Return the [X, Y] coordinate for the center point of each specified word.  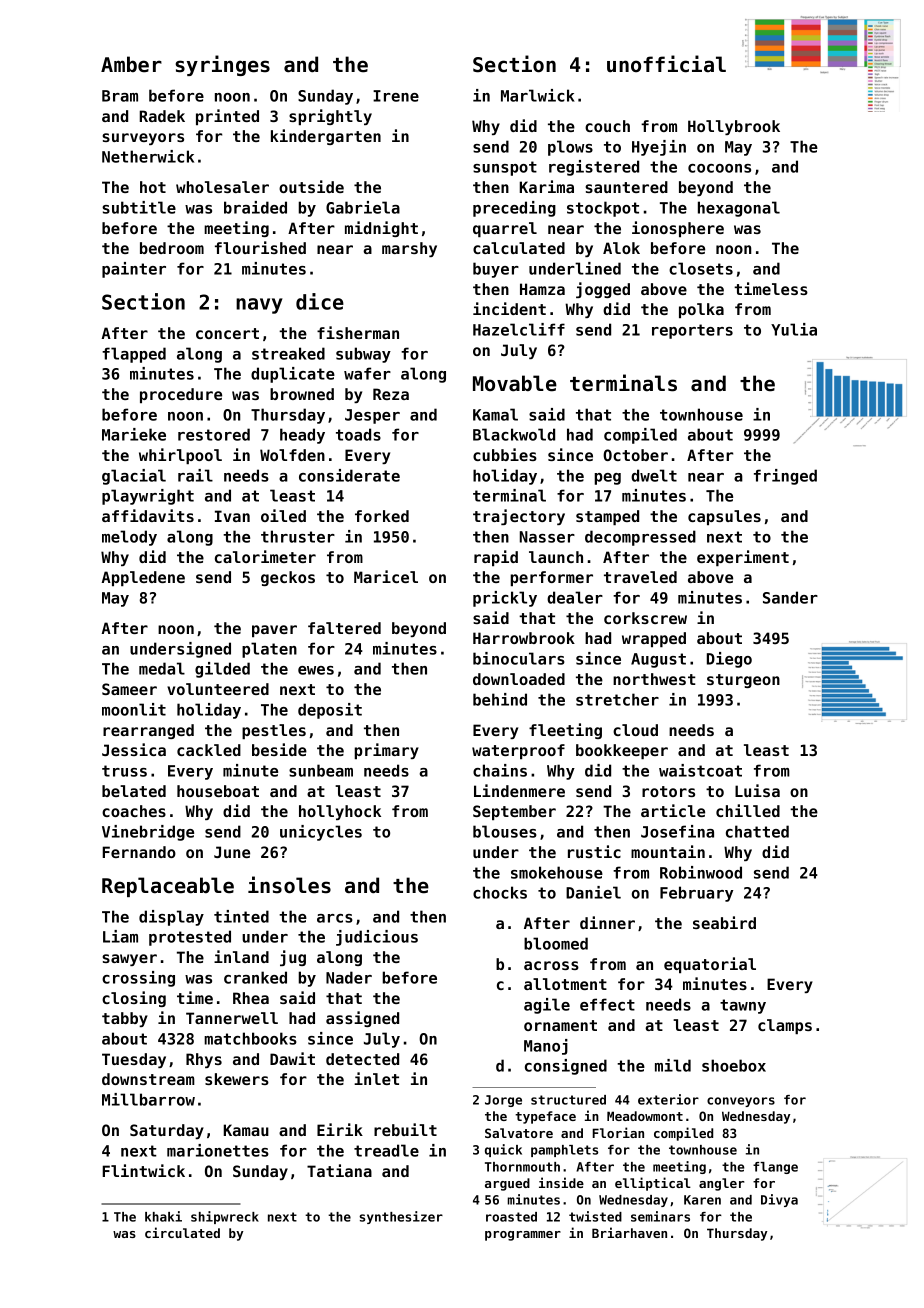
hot [153, 187]
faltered [344, 628]
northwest [654, 679]
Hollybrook [734, 127]
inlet [376, 1078]
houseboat [218, 791]
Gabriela [363, 207]
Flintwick [143, 1170]
